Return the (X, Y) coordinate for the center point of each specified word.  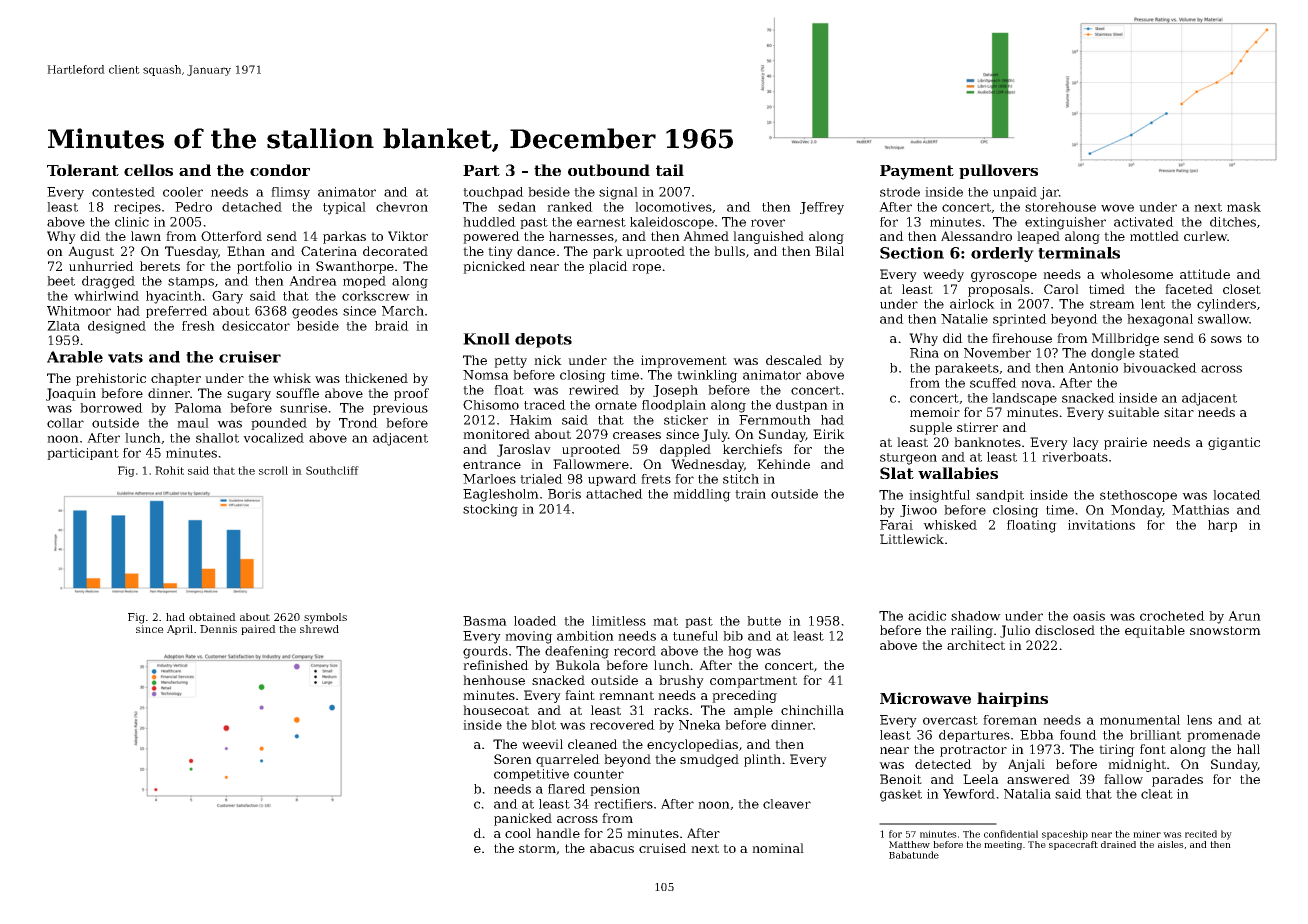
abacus (612, 848)
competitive (531, 775)
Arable (75, 357)
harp (1222, 526)
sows (1226, 339)
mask (1244, 207)
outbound (609, 170)
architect (976, 645)
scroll (273, 470)
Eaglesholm (501, 495)
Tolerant (83, 170)
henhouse (494, 680)
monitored (496, 434)
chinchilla (812, 710)
